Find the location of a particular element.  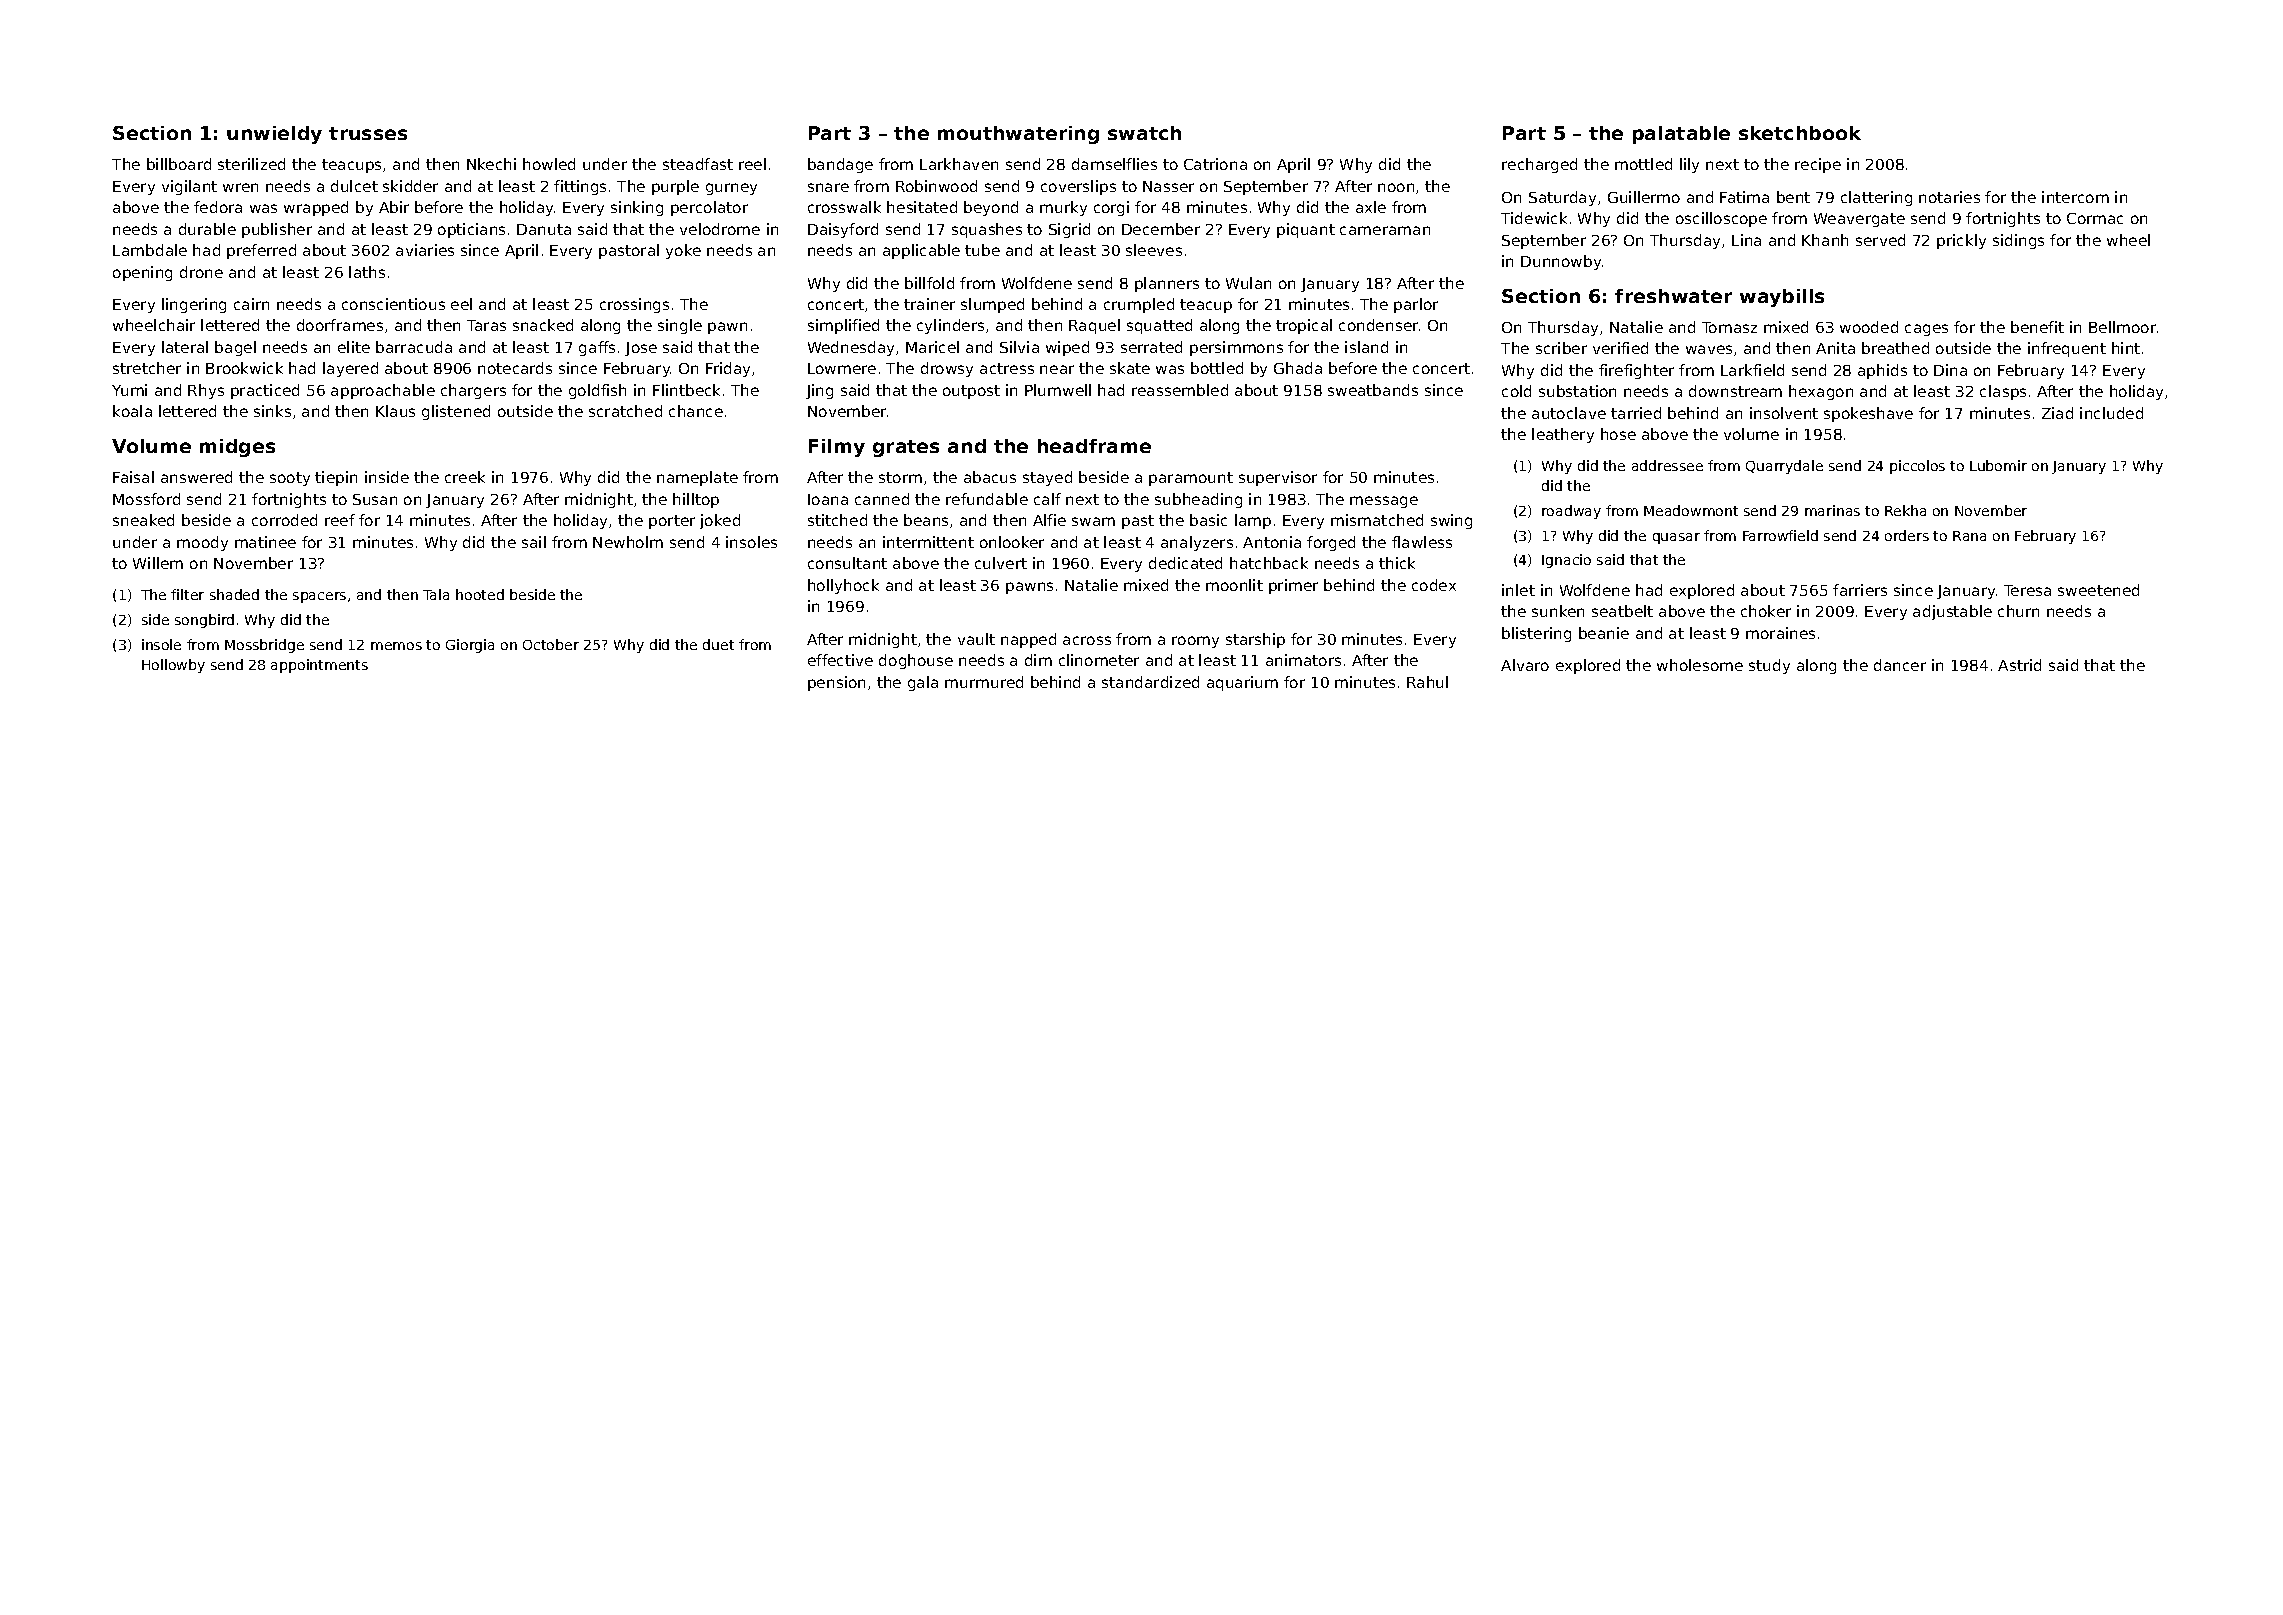

pension is located at coordinates (836, 683).
